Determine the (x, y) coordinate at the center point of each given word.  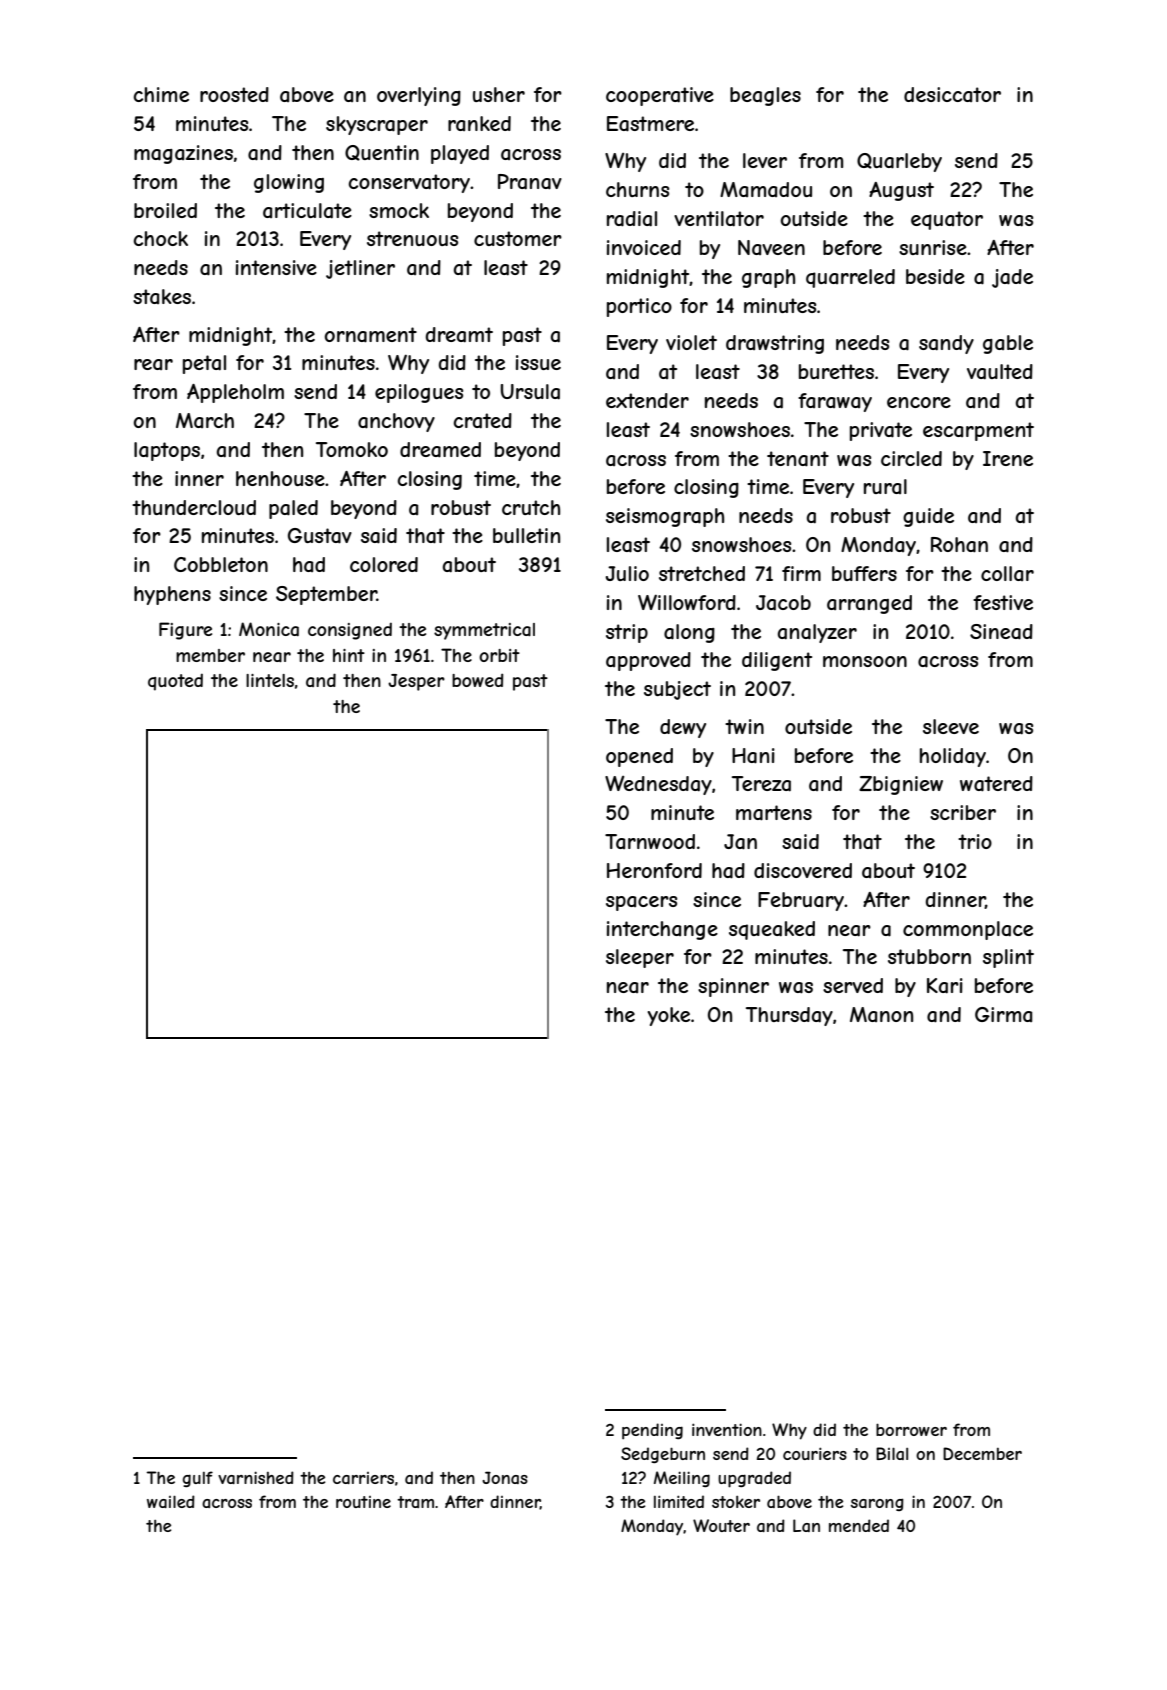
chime (161, 94)
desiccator (952, 94)
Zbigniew (901, 785)
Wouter (721, 1525)
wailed (171, 1501)
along (689, 633)
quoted (175, 682)
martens (774, 813)
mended (859, 1525)
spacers (641, 903)
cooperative (660, 96)
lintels (270, 680)
